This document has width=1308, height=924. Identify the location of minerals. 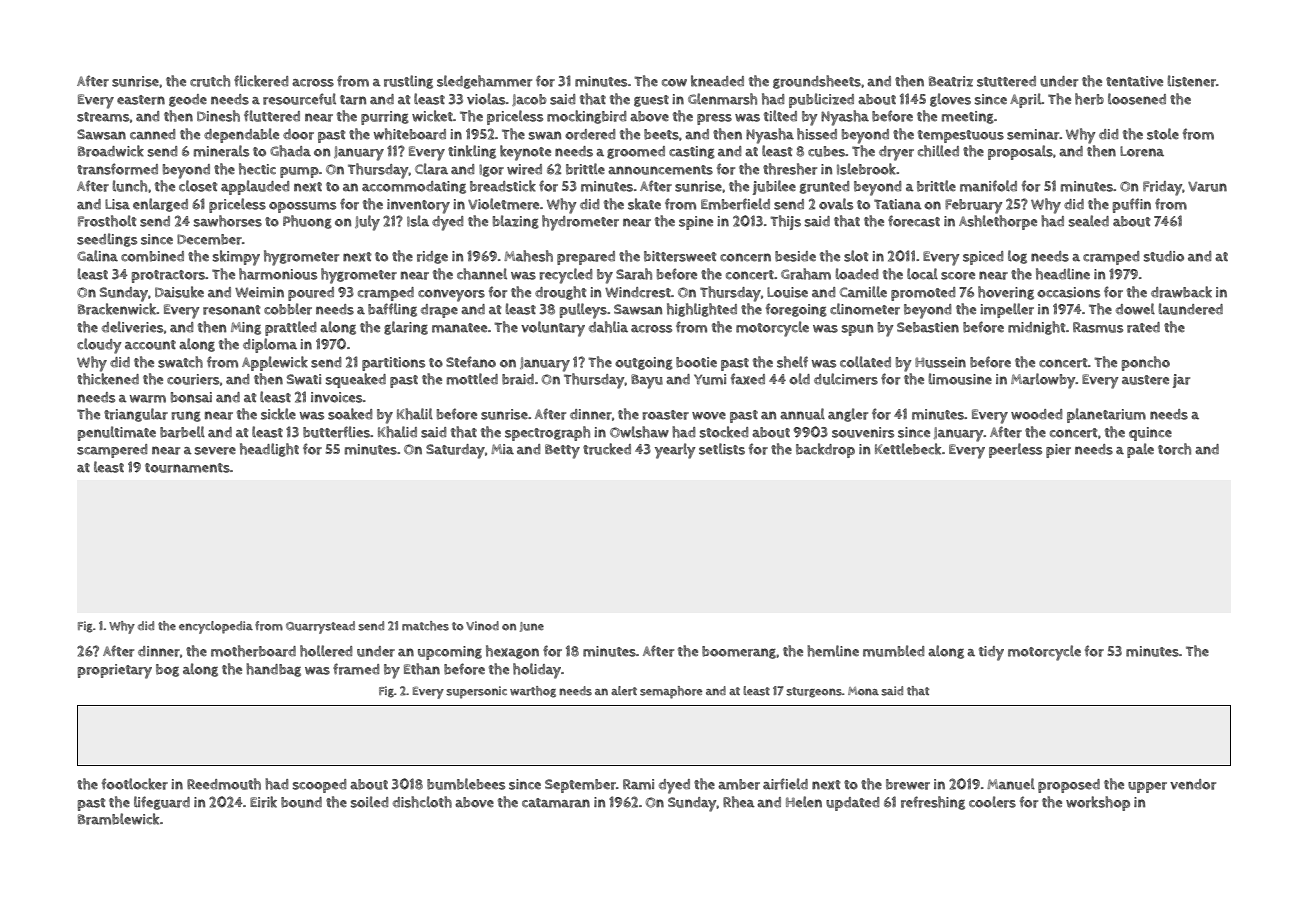
(221, 151).
